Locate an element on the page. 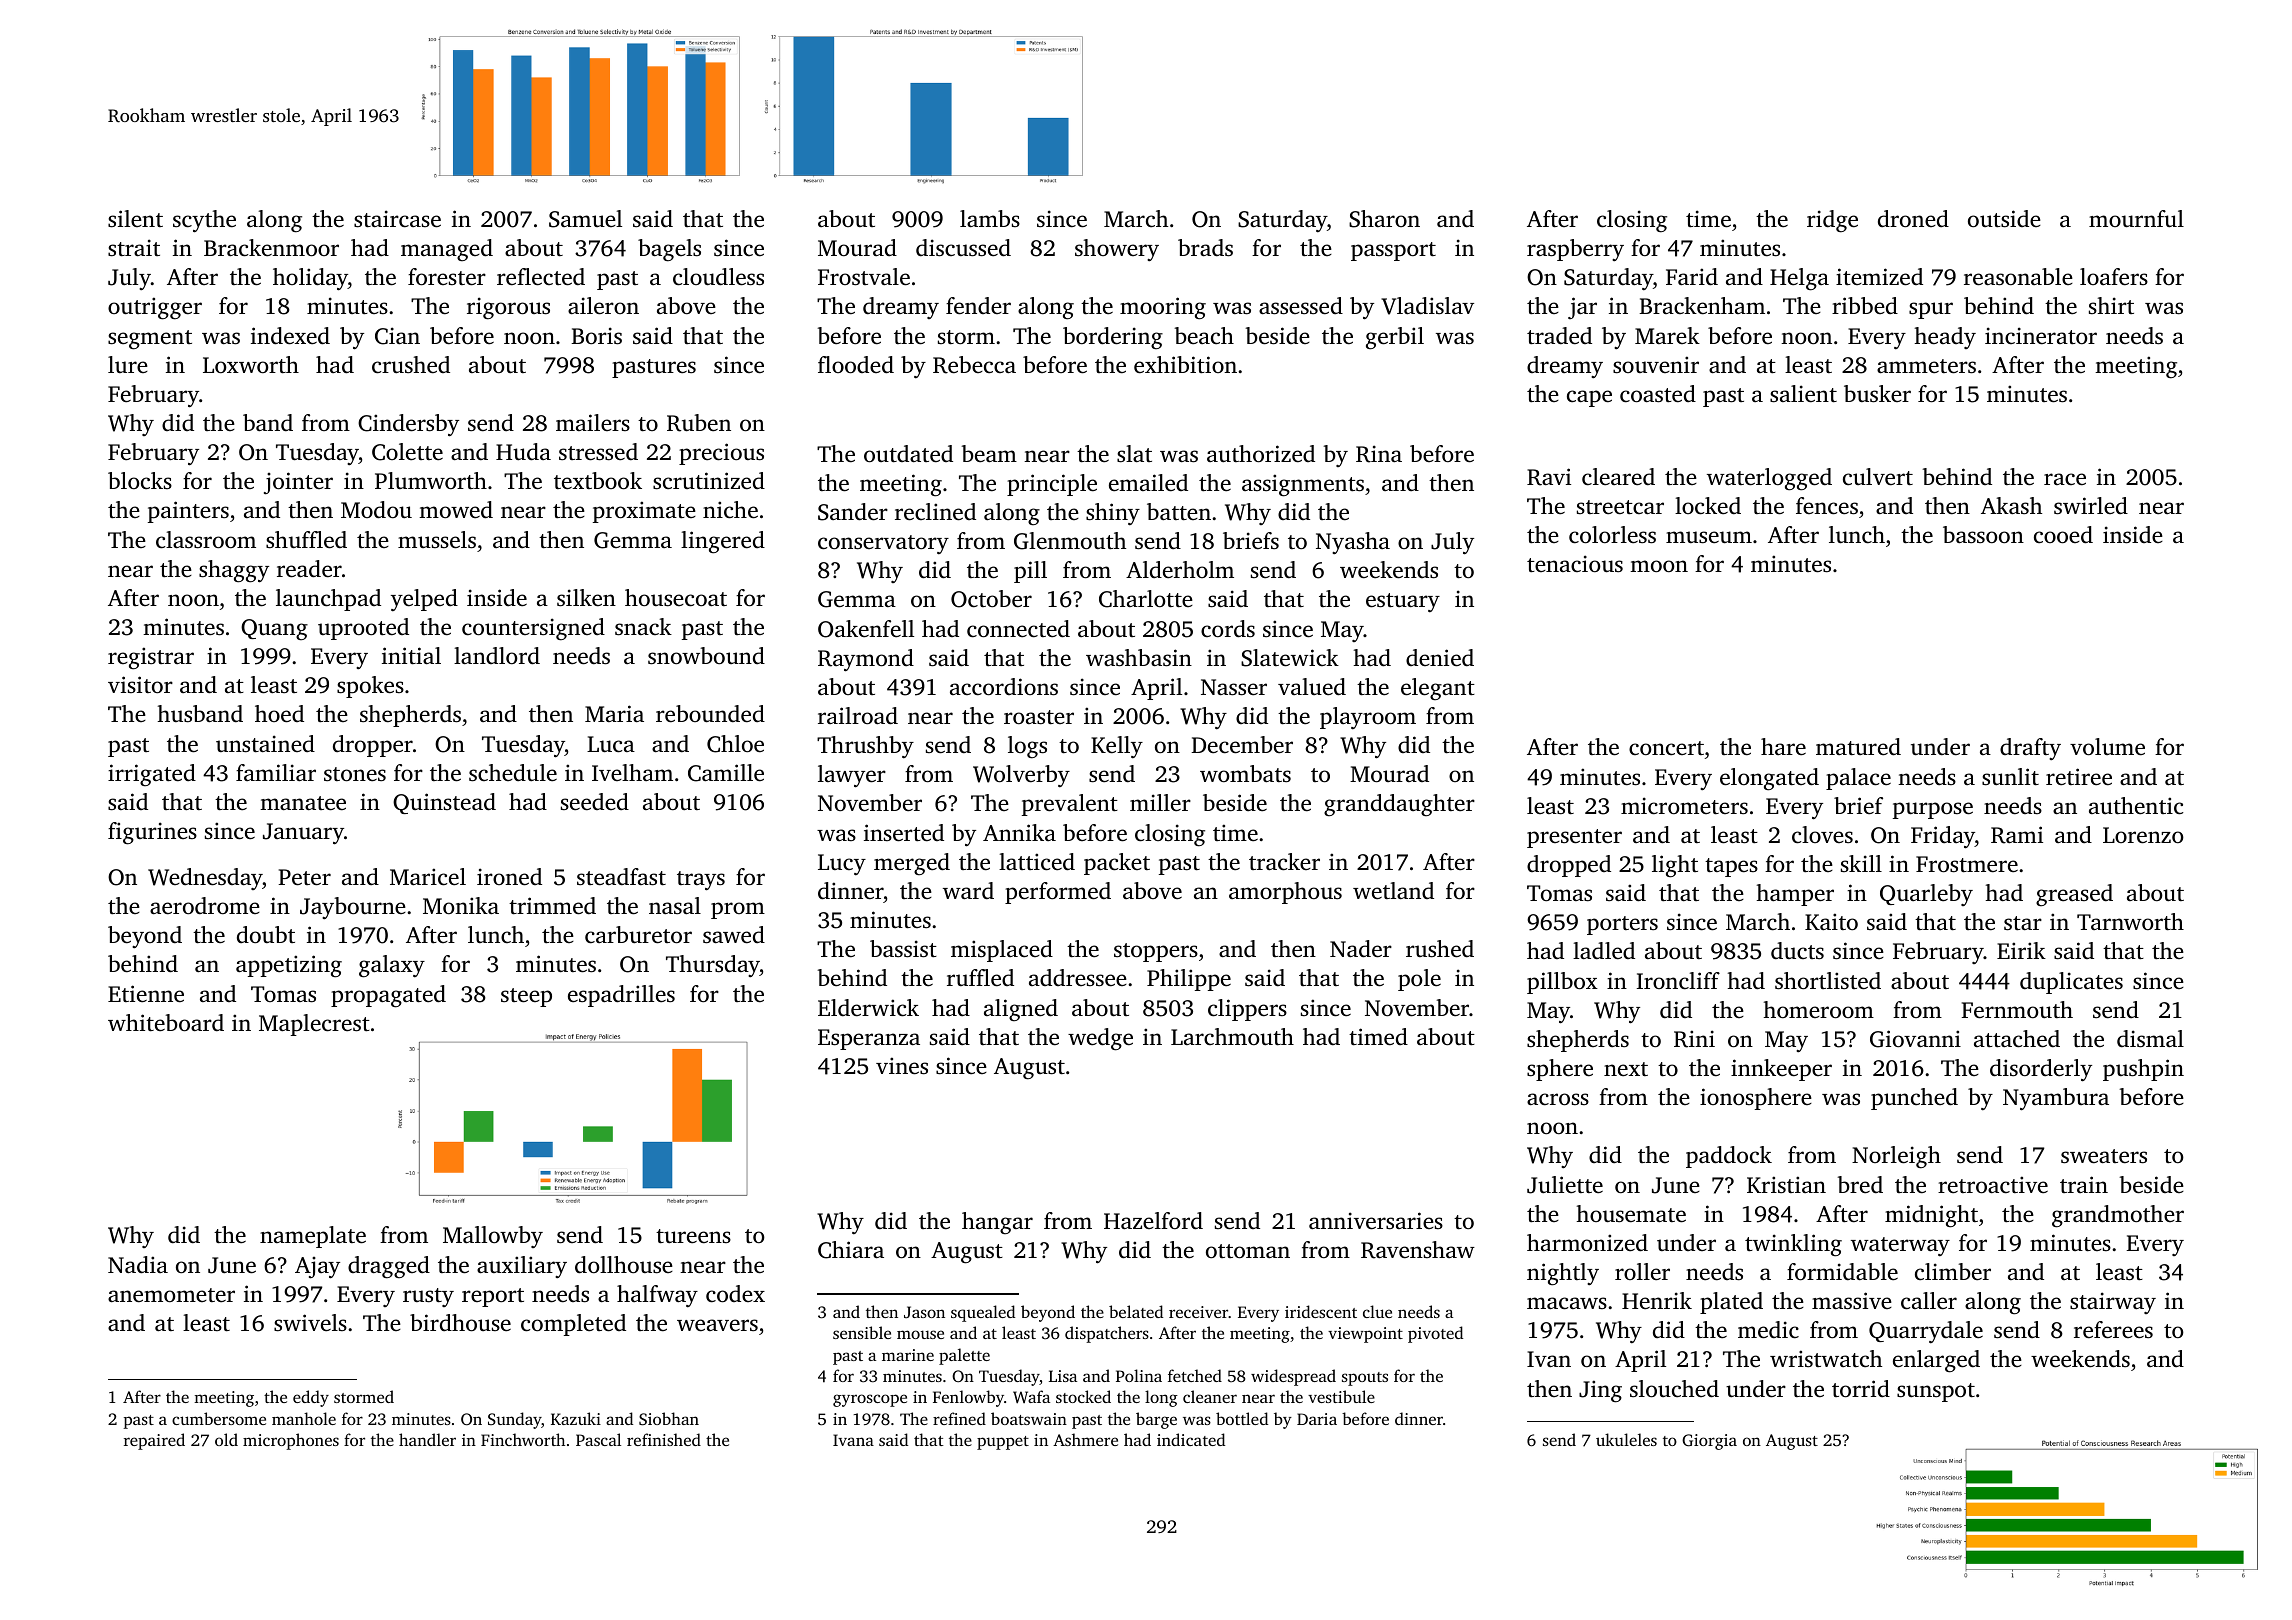 The height and width of the page is (1620, 2292). bassoon is located at coordinates (1983, 534).
